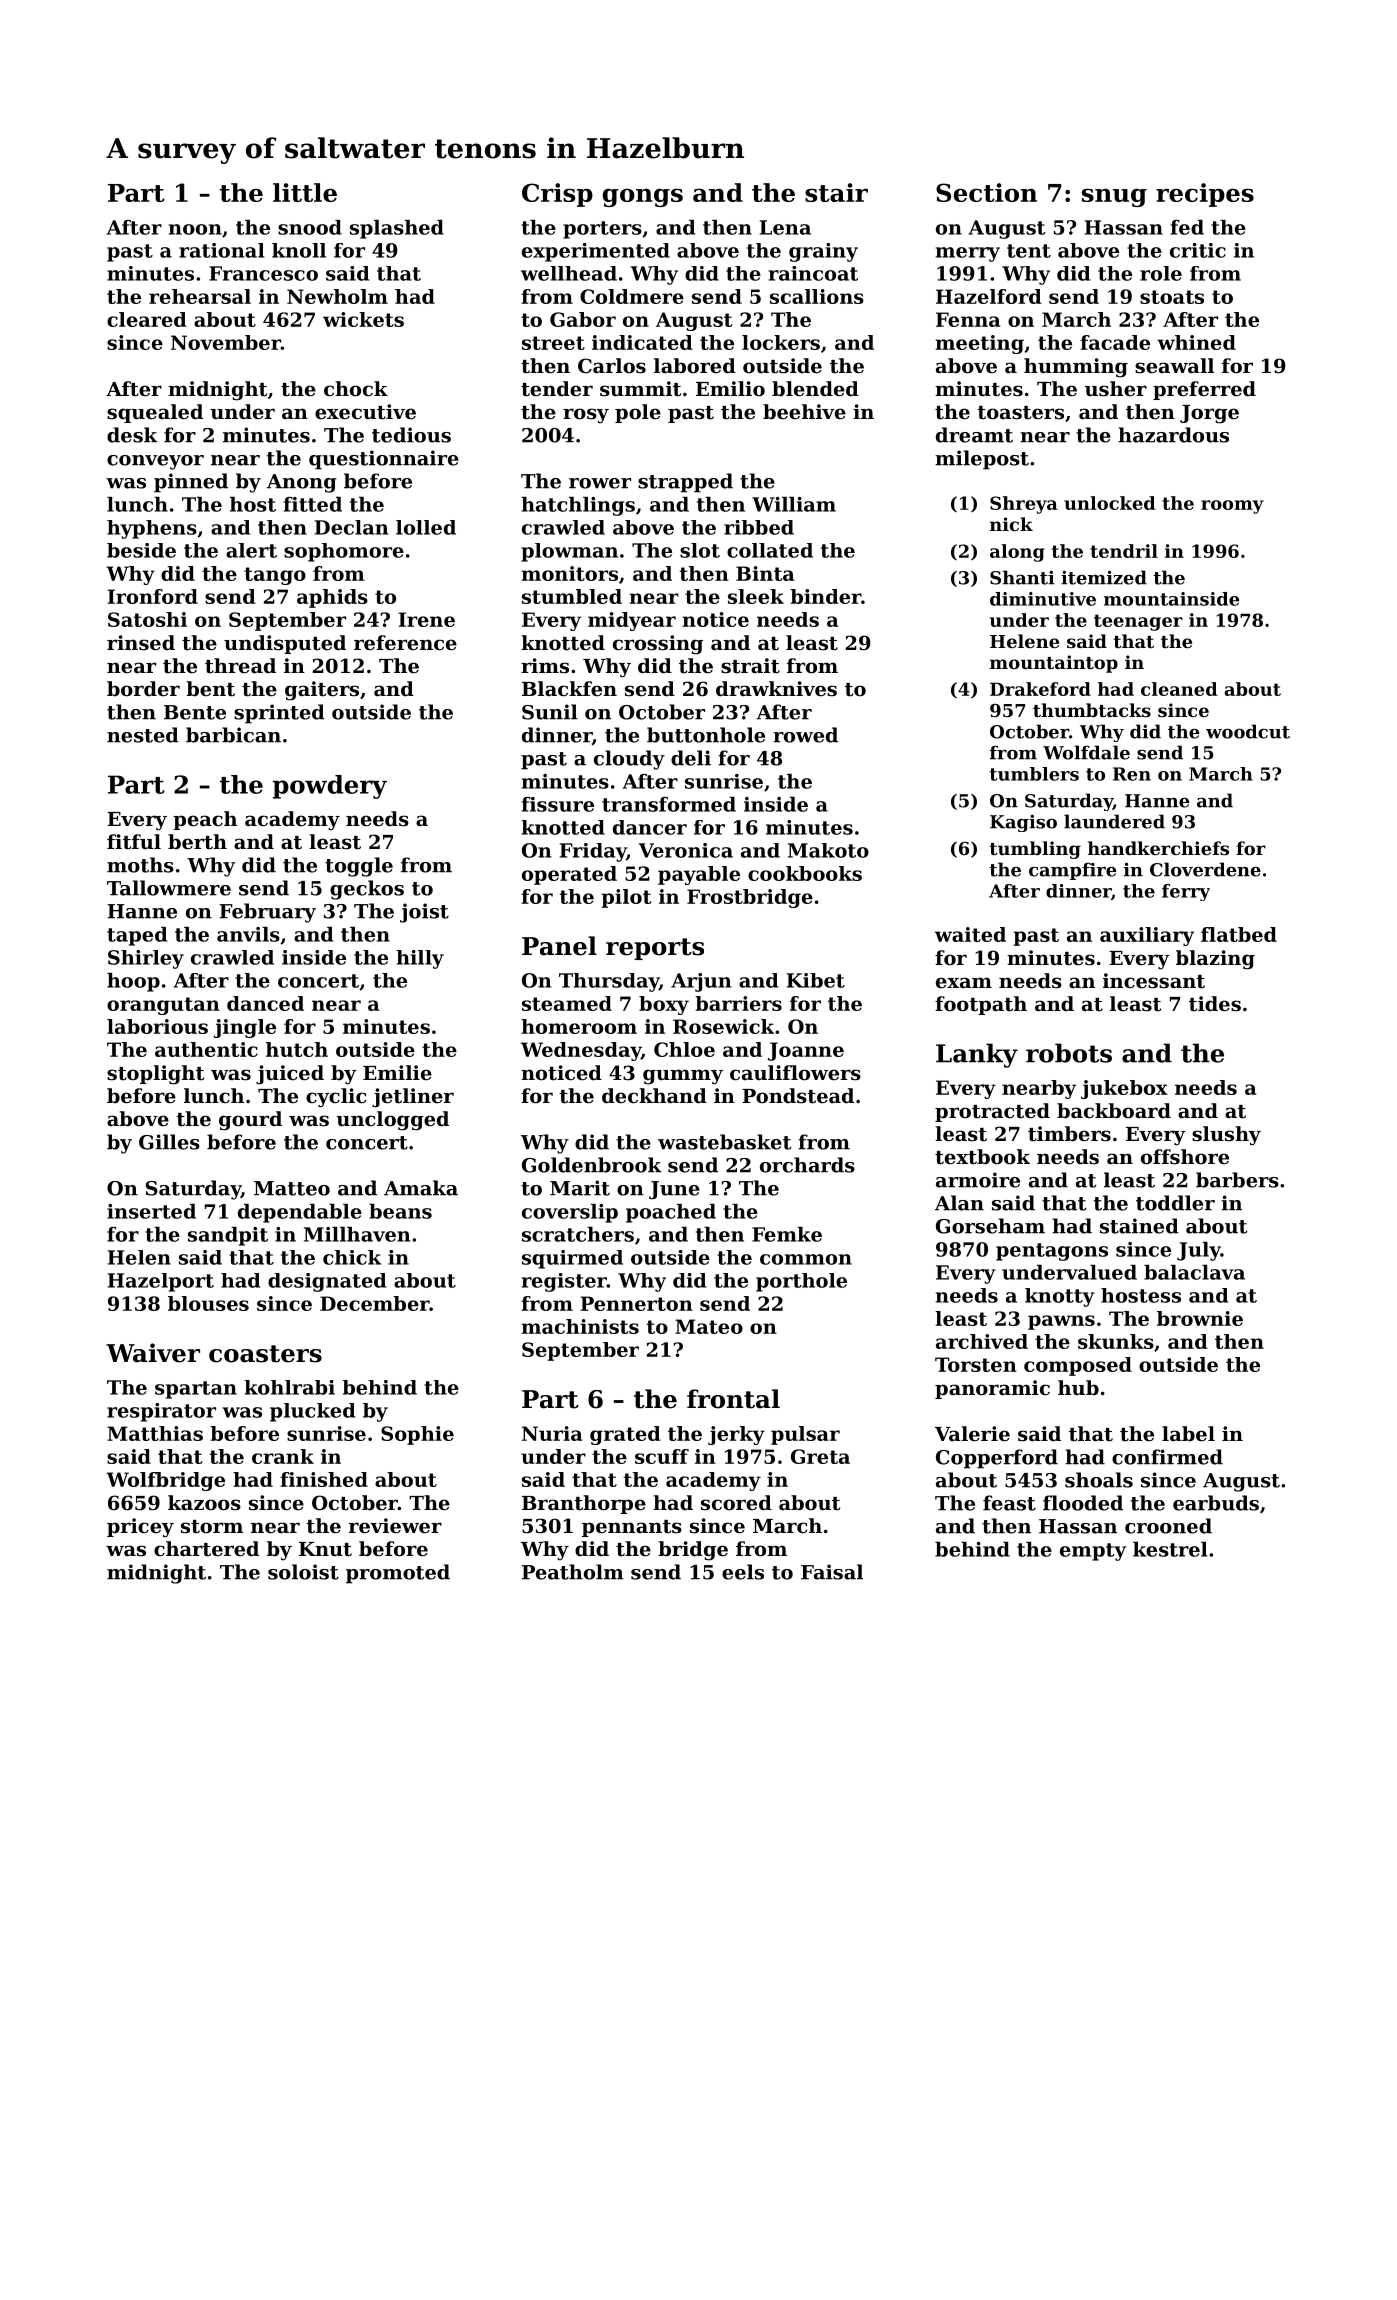 The image size is (1397, 2300). What do you see at coordinates (805, 735) in the document?
I see `rowed` at bounding box center [805, 735].
